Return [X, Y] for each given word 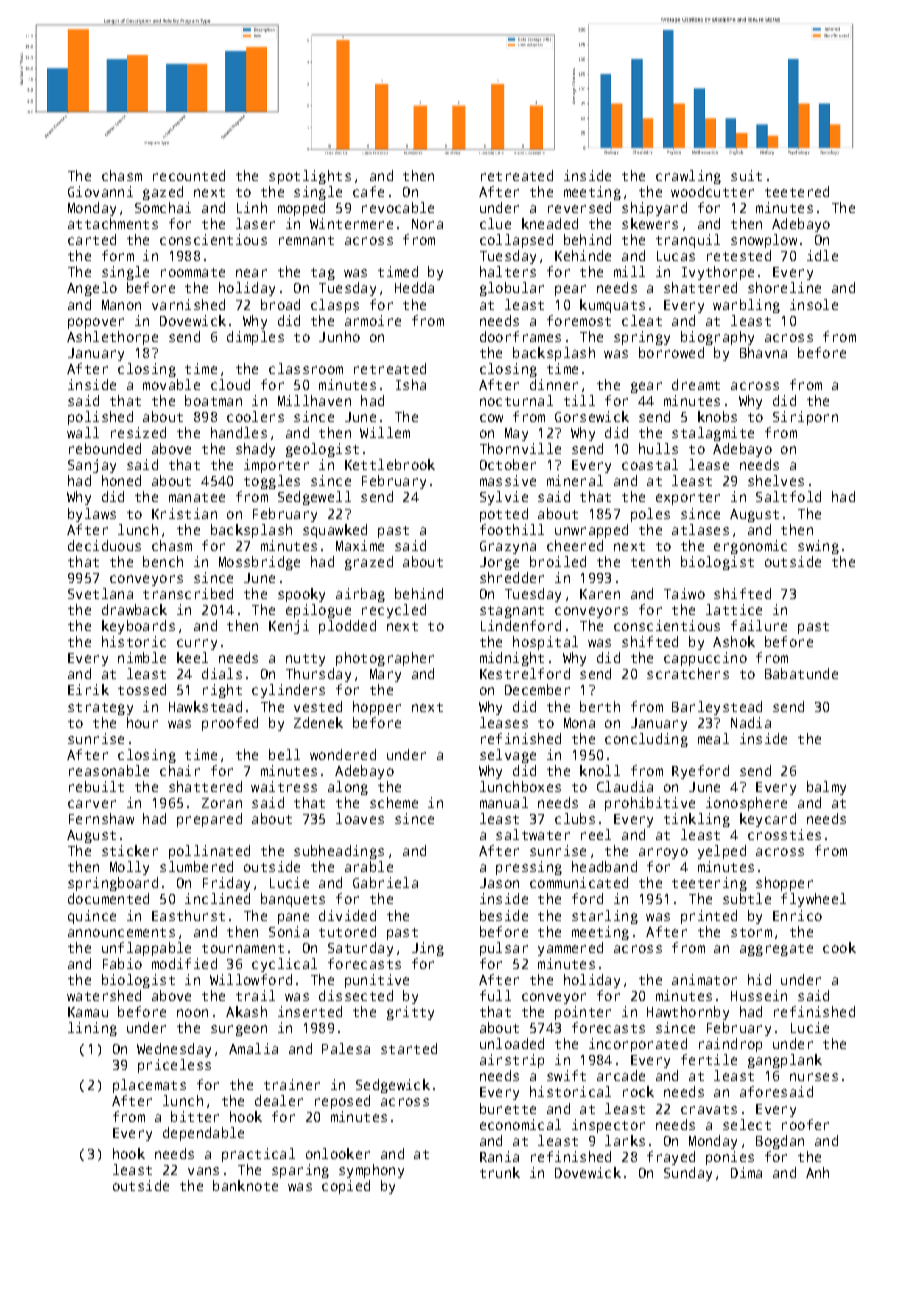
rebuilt [96, 786]
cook [839, 947]
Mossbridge [259, 563]
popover [96, 323]
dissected [356, 995]
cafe [368, 191]
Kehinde [583, 255]
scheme [394, 802]
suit [746, 175]
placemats [149, 1086]
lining [92, 1029]
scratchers [688, 673]
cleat [642, 320]
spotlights [310, 177]
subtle [747, 898]
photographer [385, 659]
